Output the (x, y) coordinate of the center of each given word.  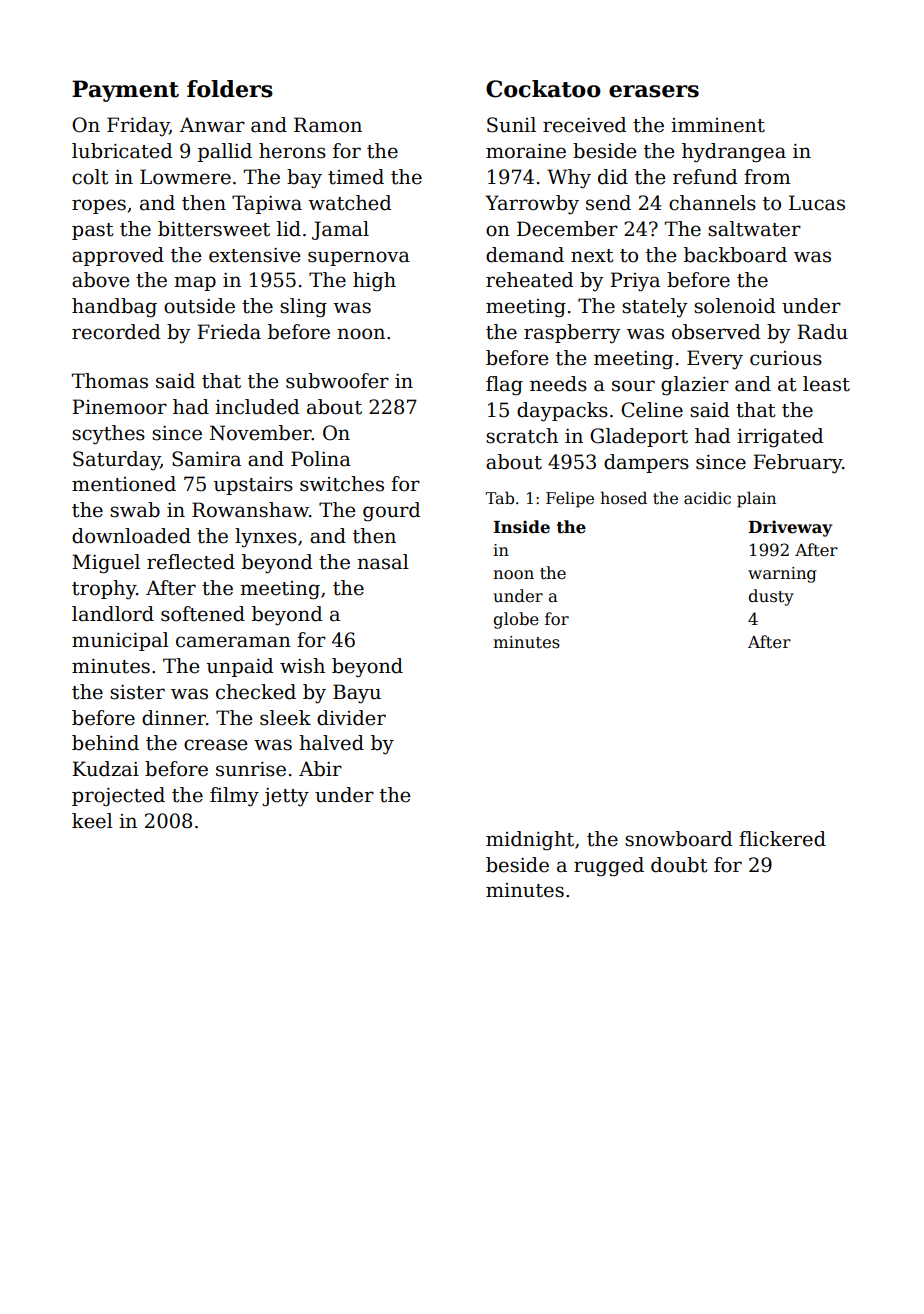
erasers (654, 91)
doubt (679, 865)
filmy (234, 797)
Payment (125, 91)
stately (655, 308)
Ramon (328, 125)
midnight (530, 841)
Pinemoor (119, 407)
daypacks (562, 412)
